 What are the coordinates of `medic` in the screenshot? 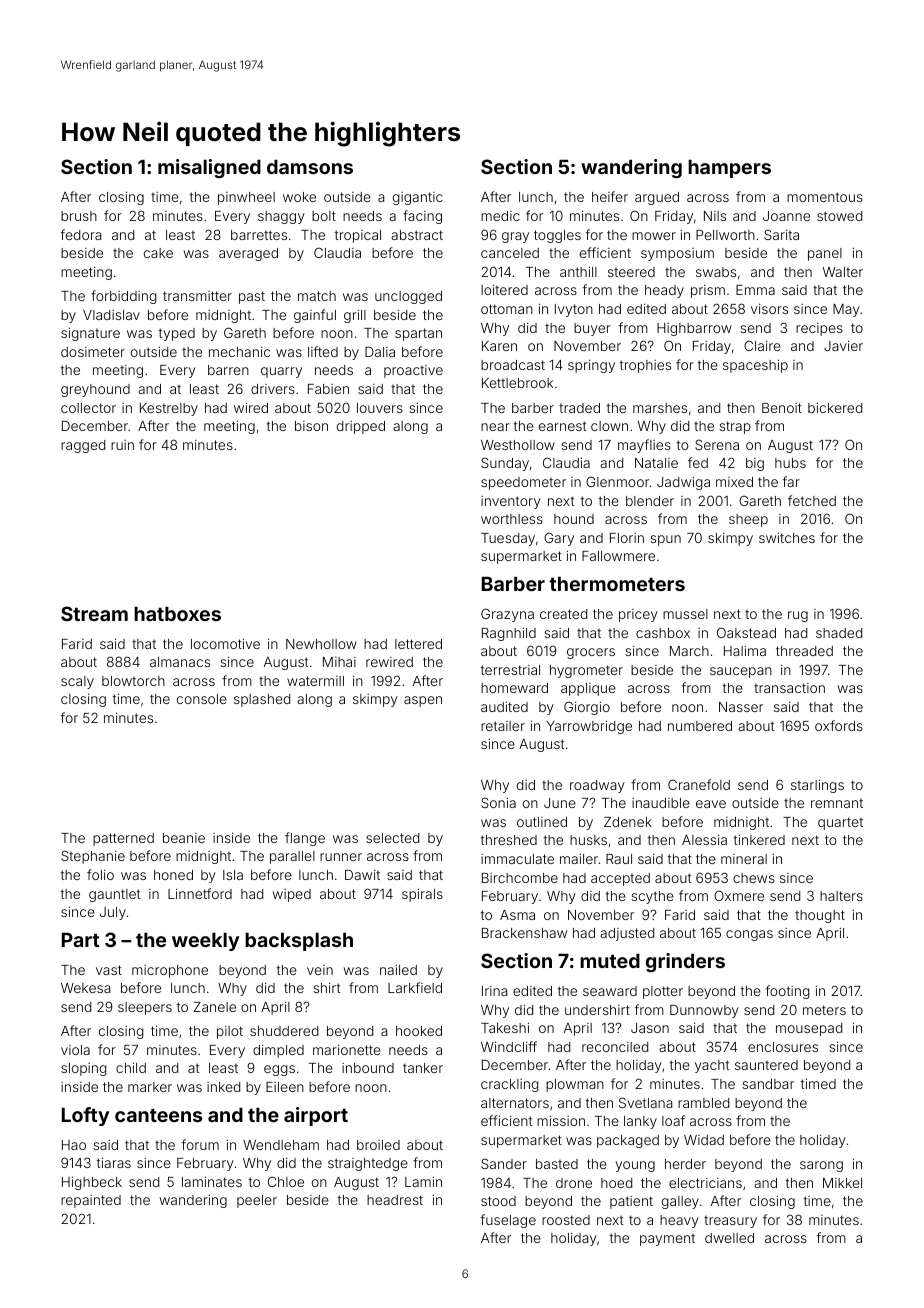 It's located at (500, 216).
